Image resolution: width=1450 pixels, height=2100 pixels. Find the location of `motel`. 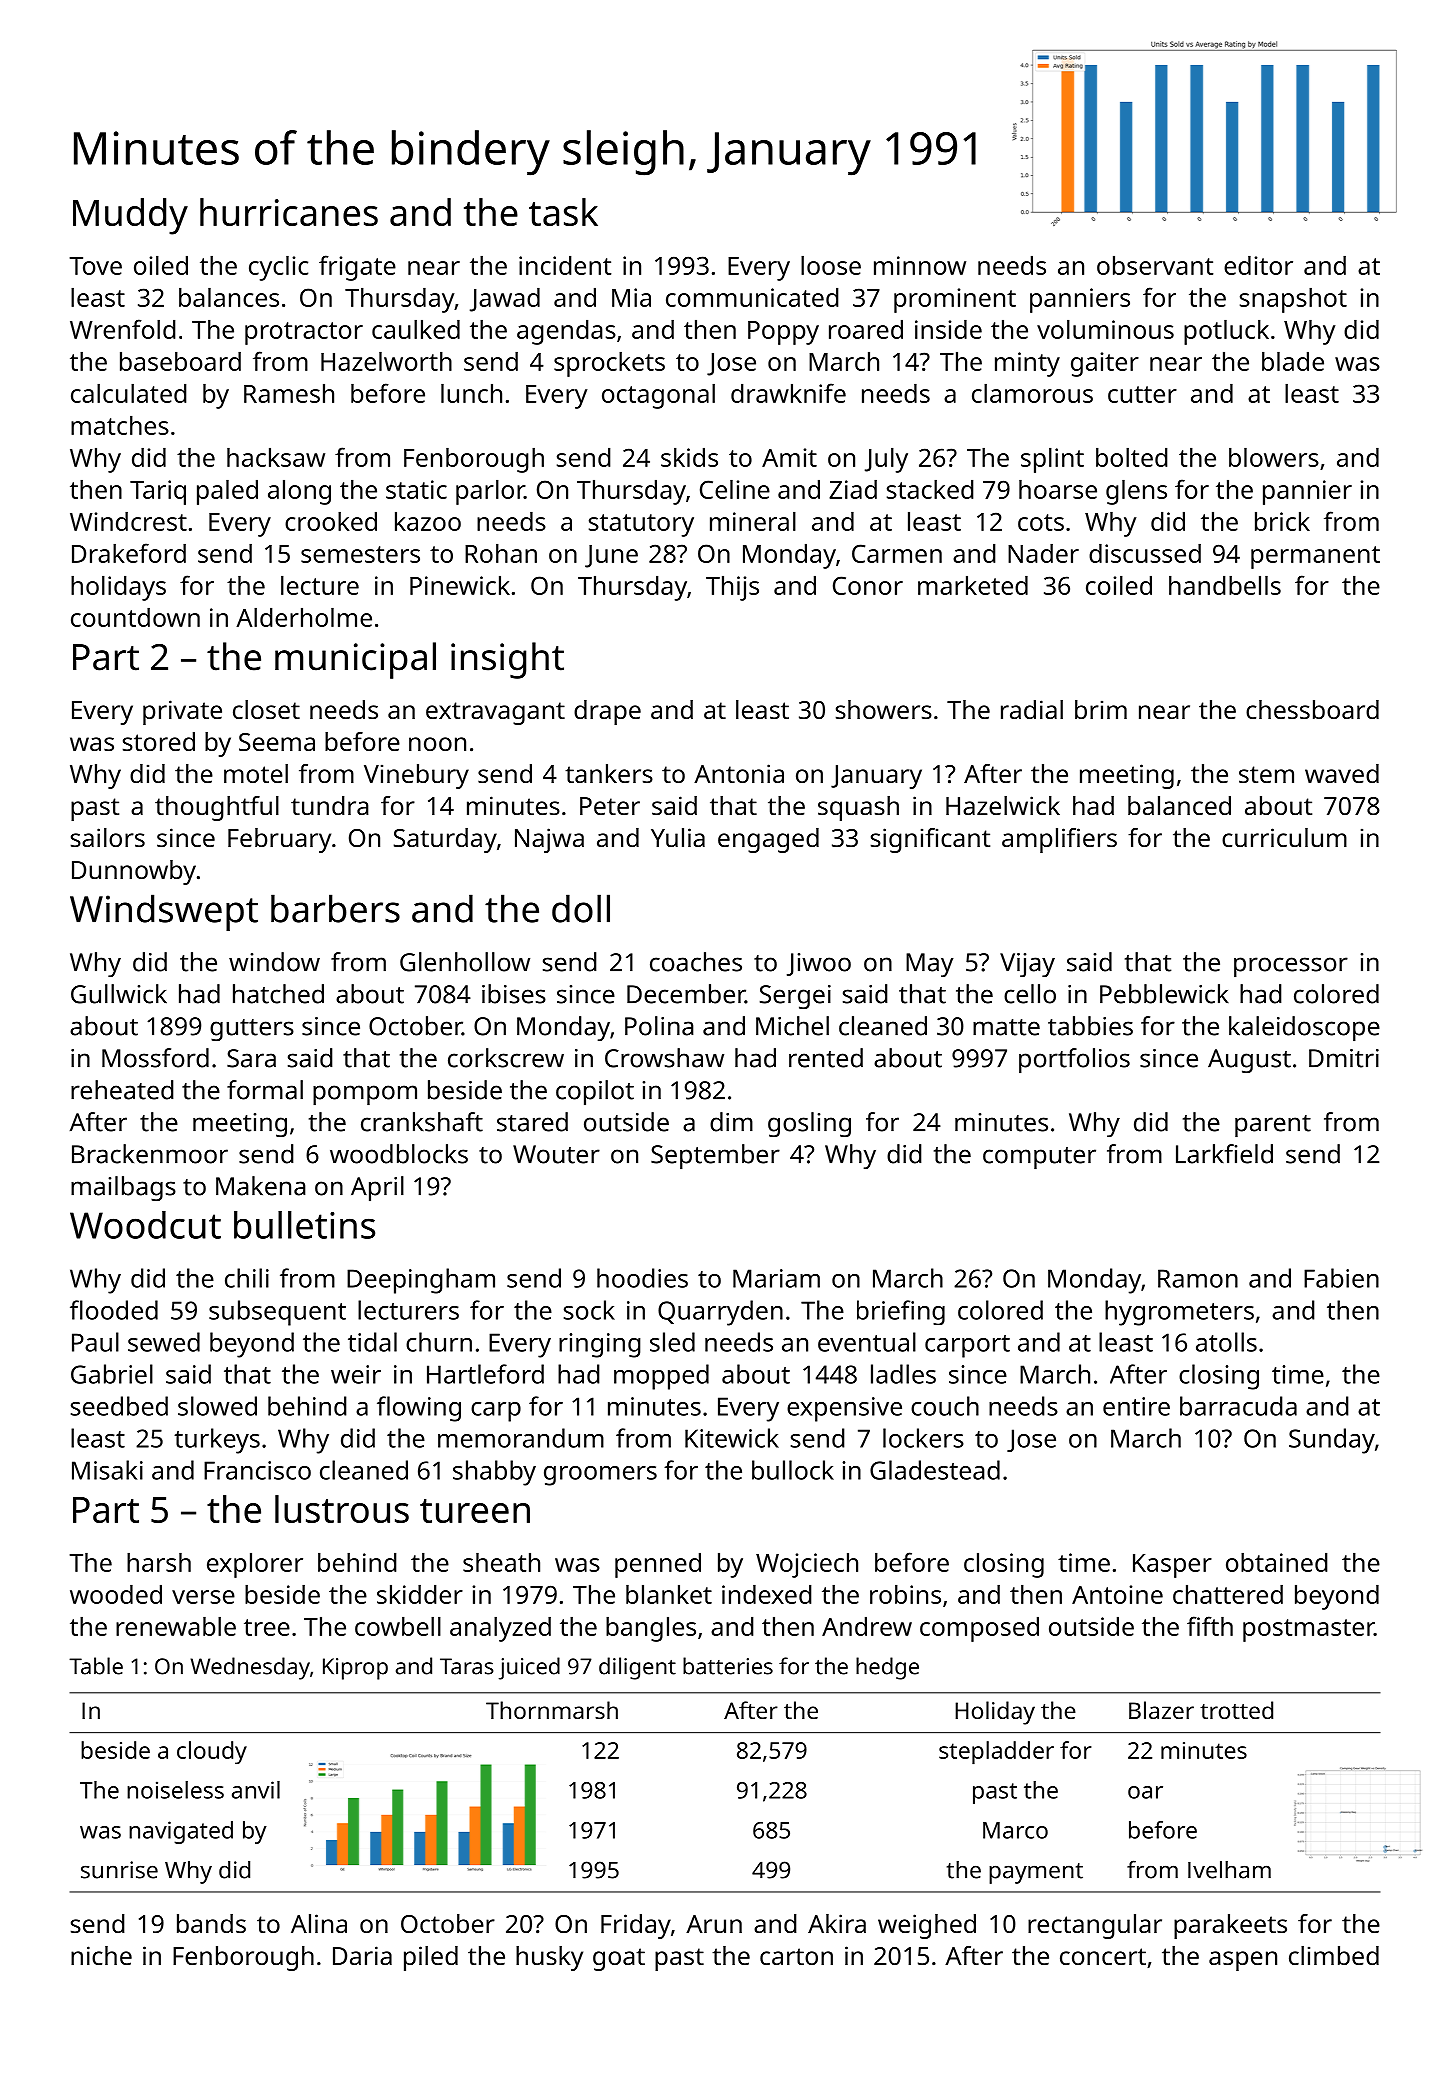

motel is located at coordinates (256, 773).
